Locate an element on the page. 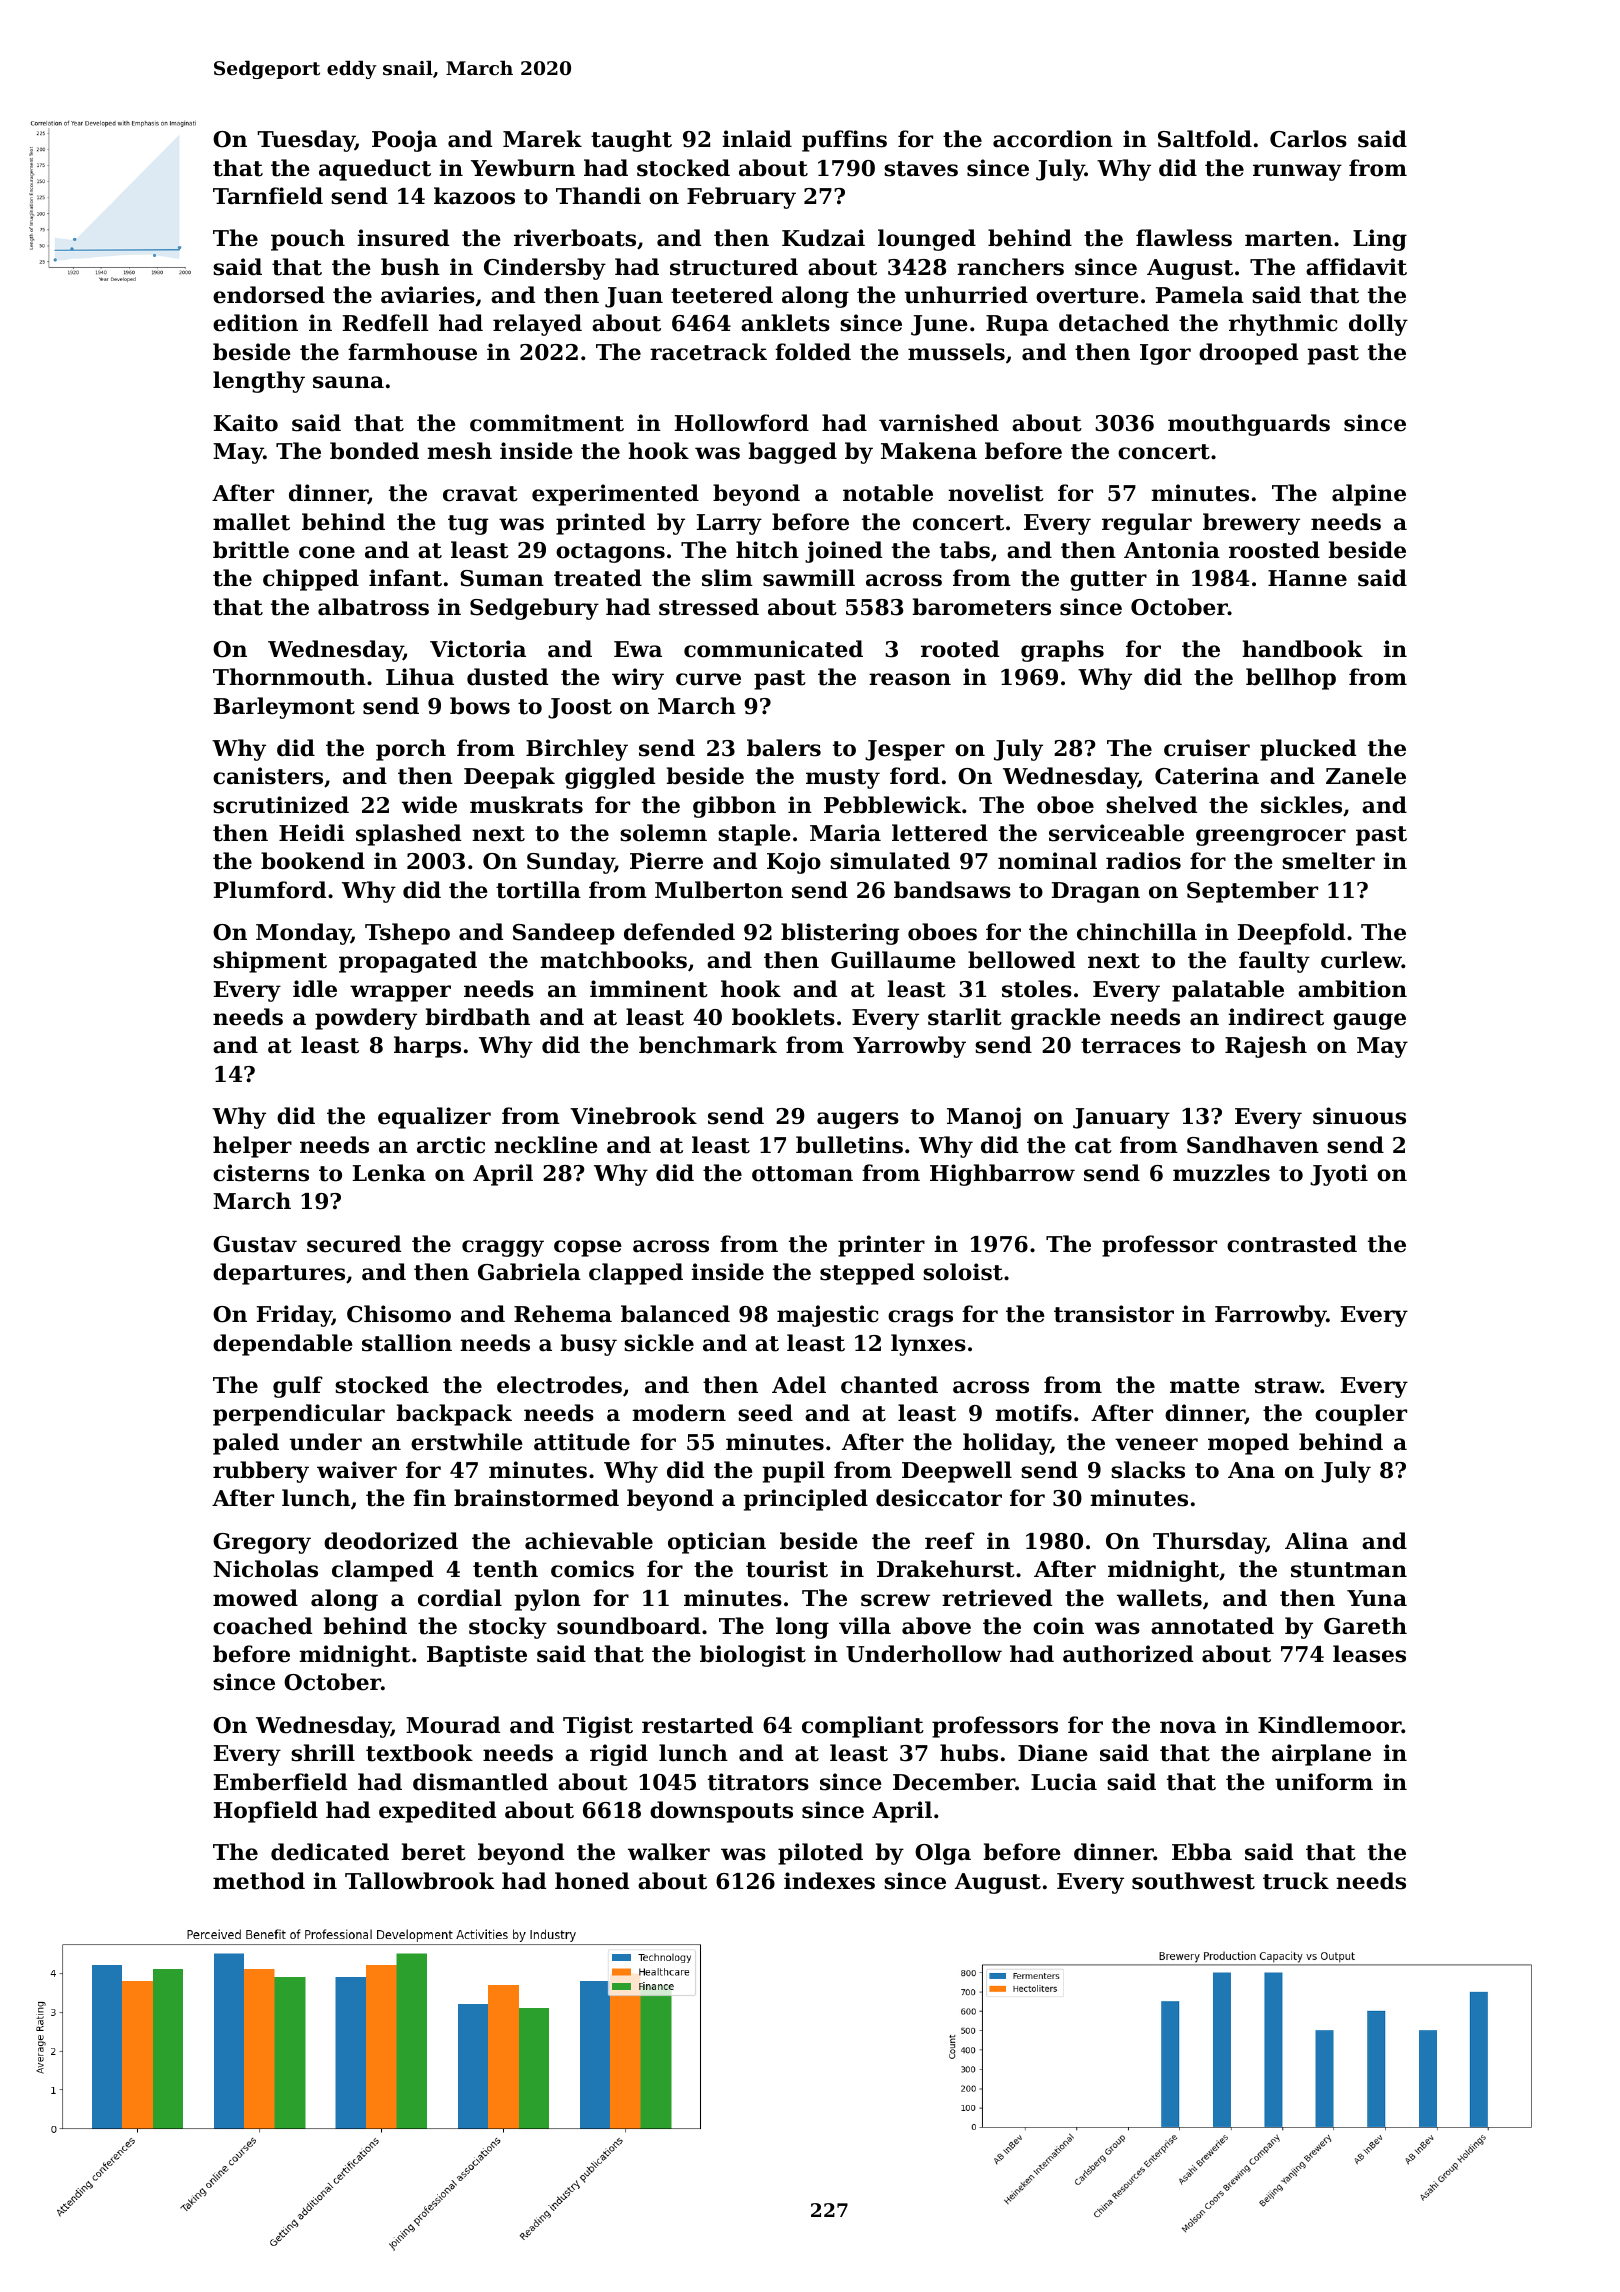 The image size is (1620, 2292). puffins is located at coordinates (844, 141).
